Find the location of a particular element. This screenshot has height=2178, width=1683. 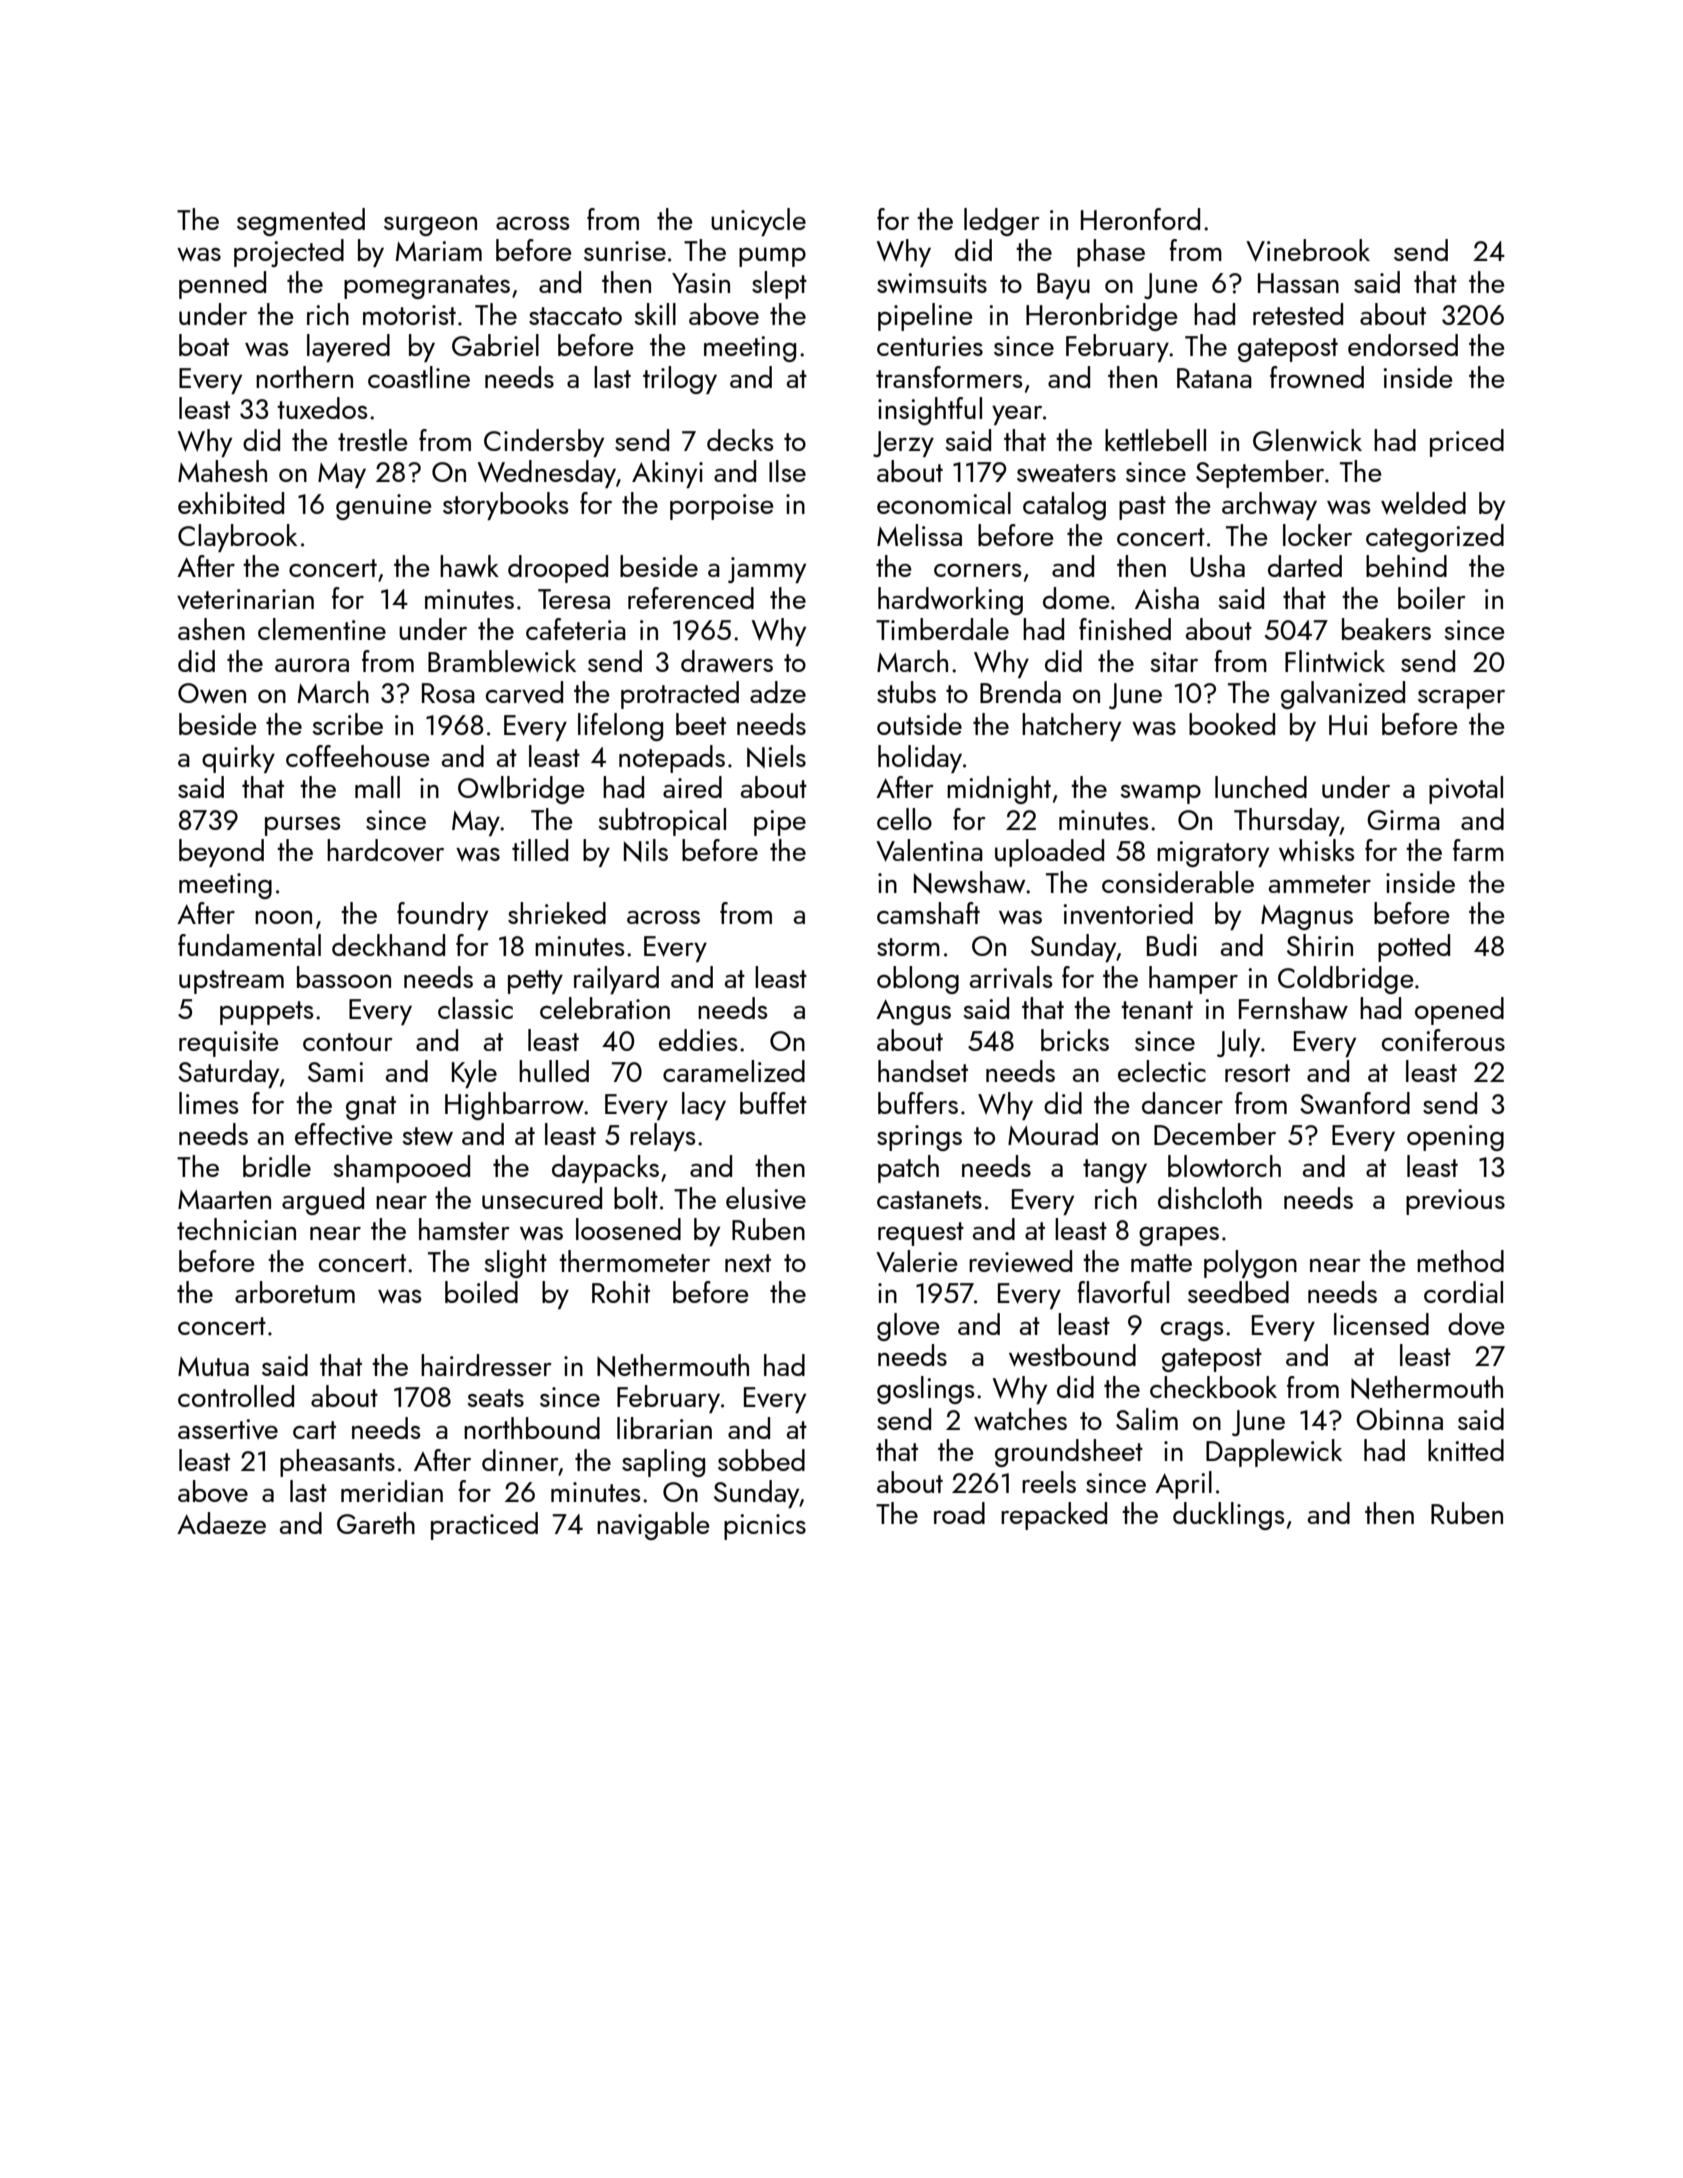

Heronford is located at coordinates (1140, 219).
